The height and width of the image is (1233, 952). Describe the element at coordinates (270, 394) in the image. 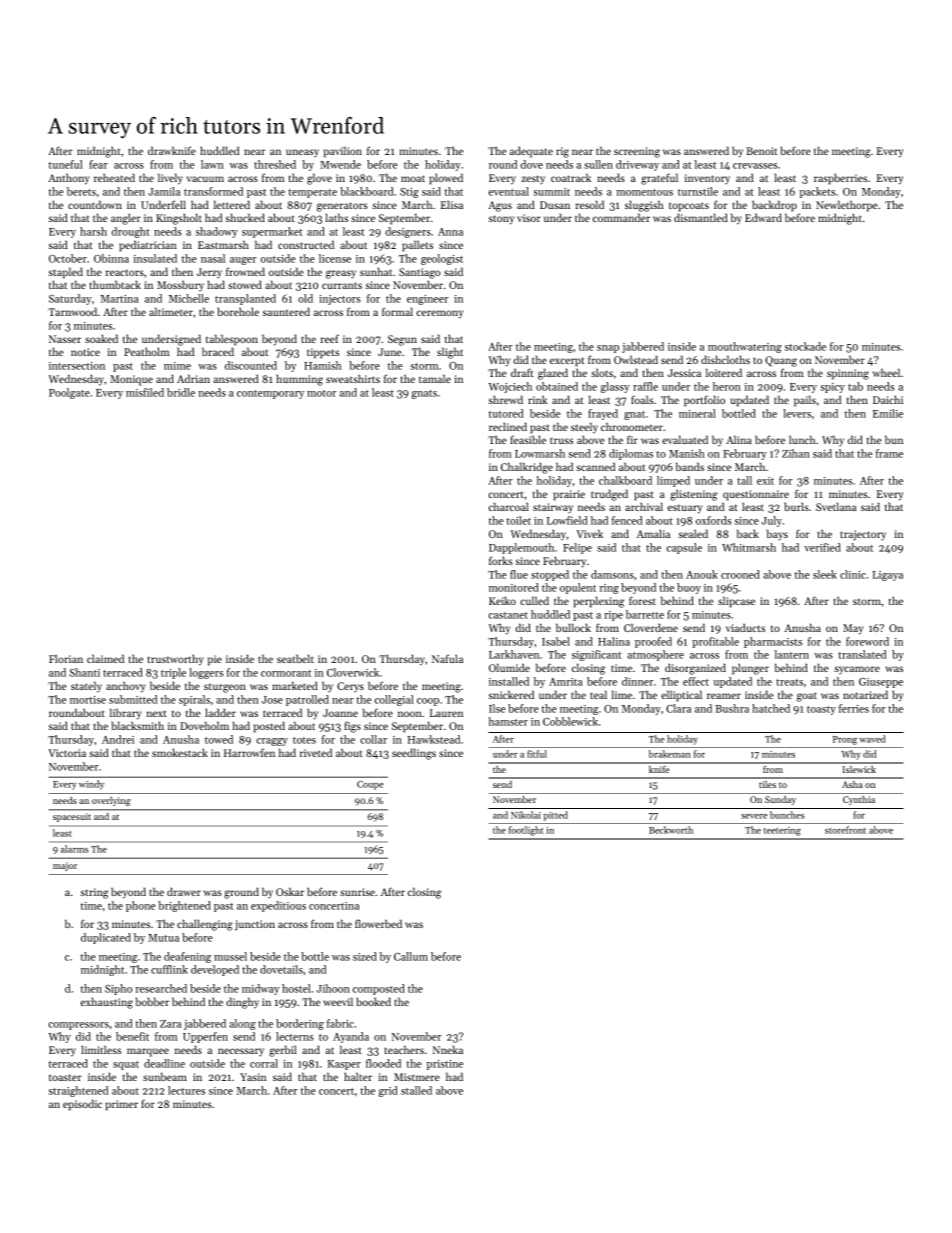

I see `contemporary` at that location.
